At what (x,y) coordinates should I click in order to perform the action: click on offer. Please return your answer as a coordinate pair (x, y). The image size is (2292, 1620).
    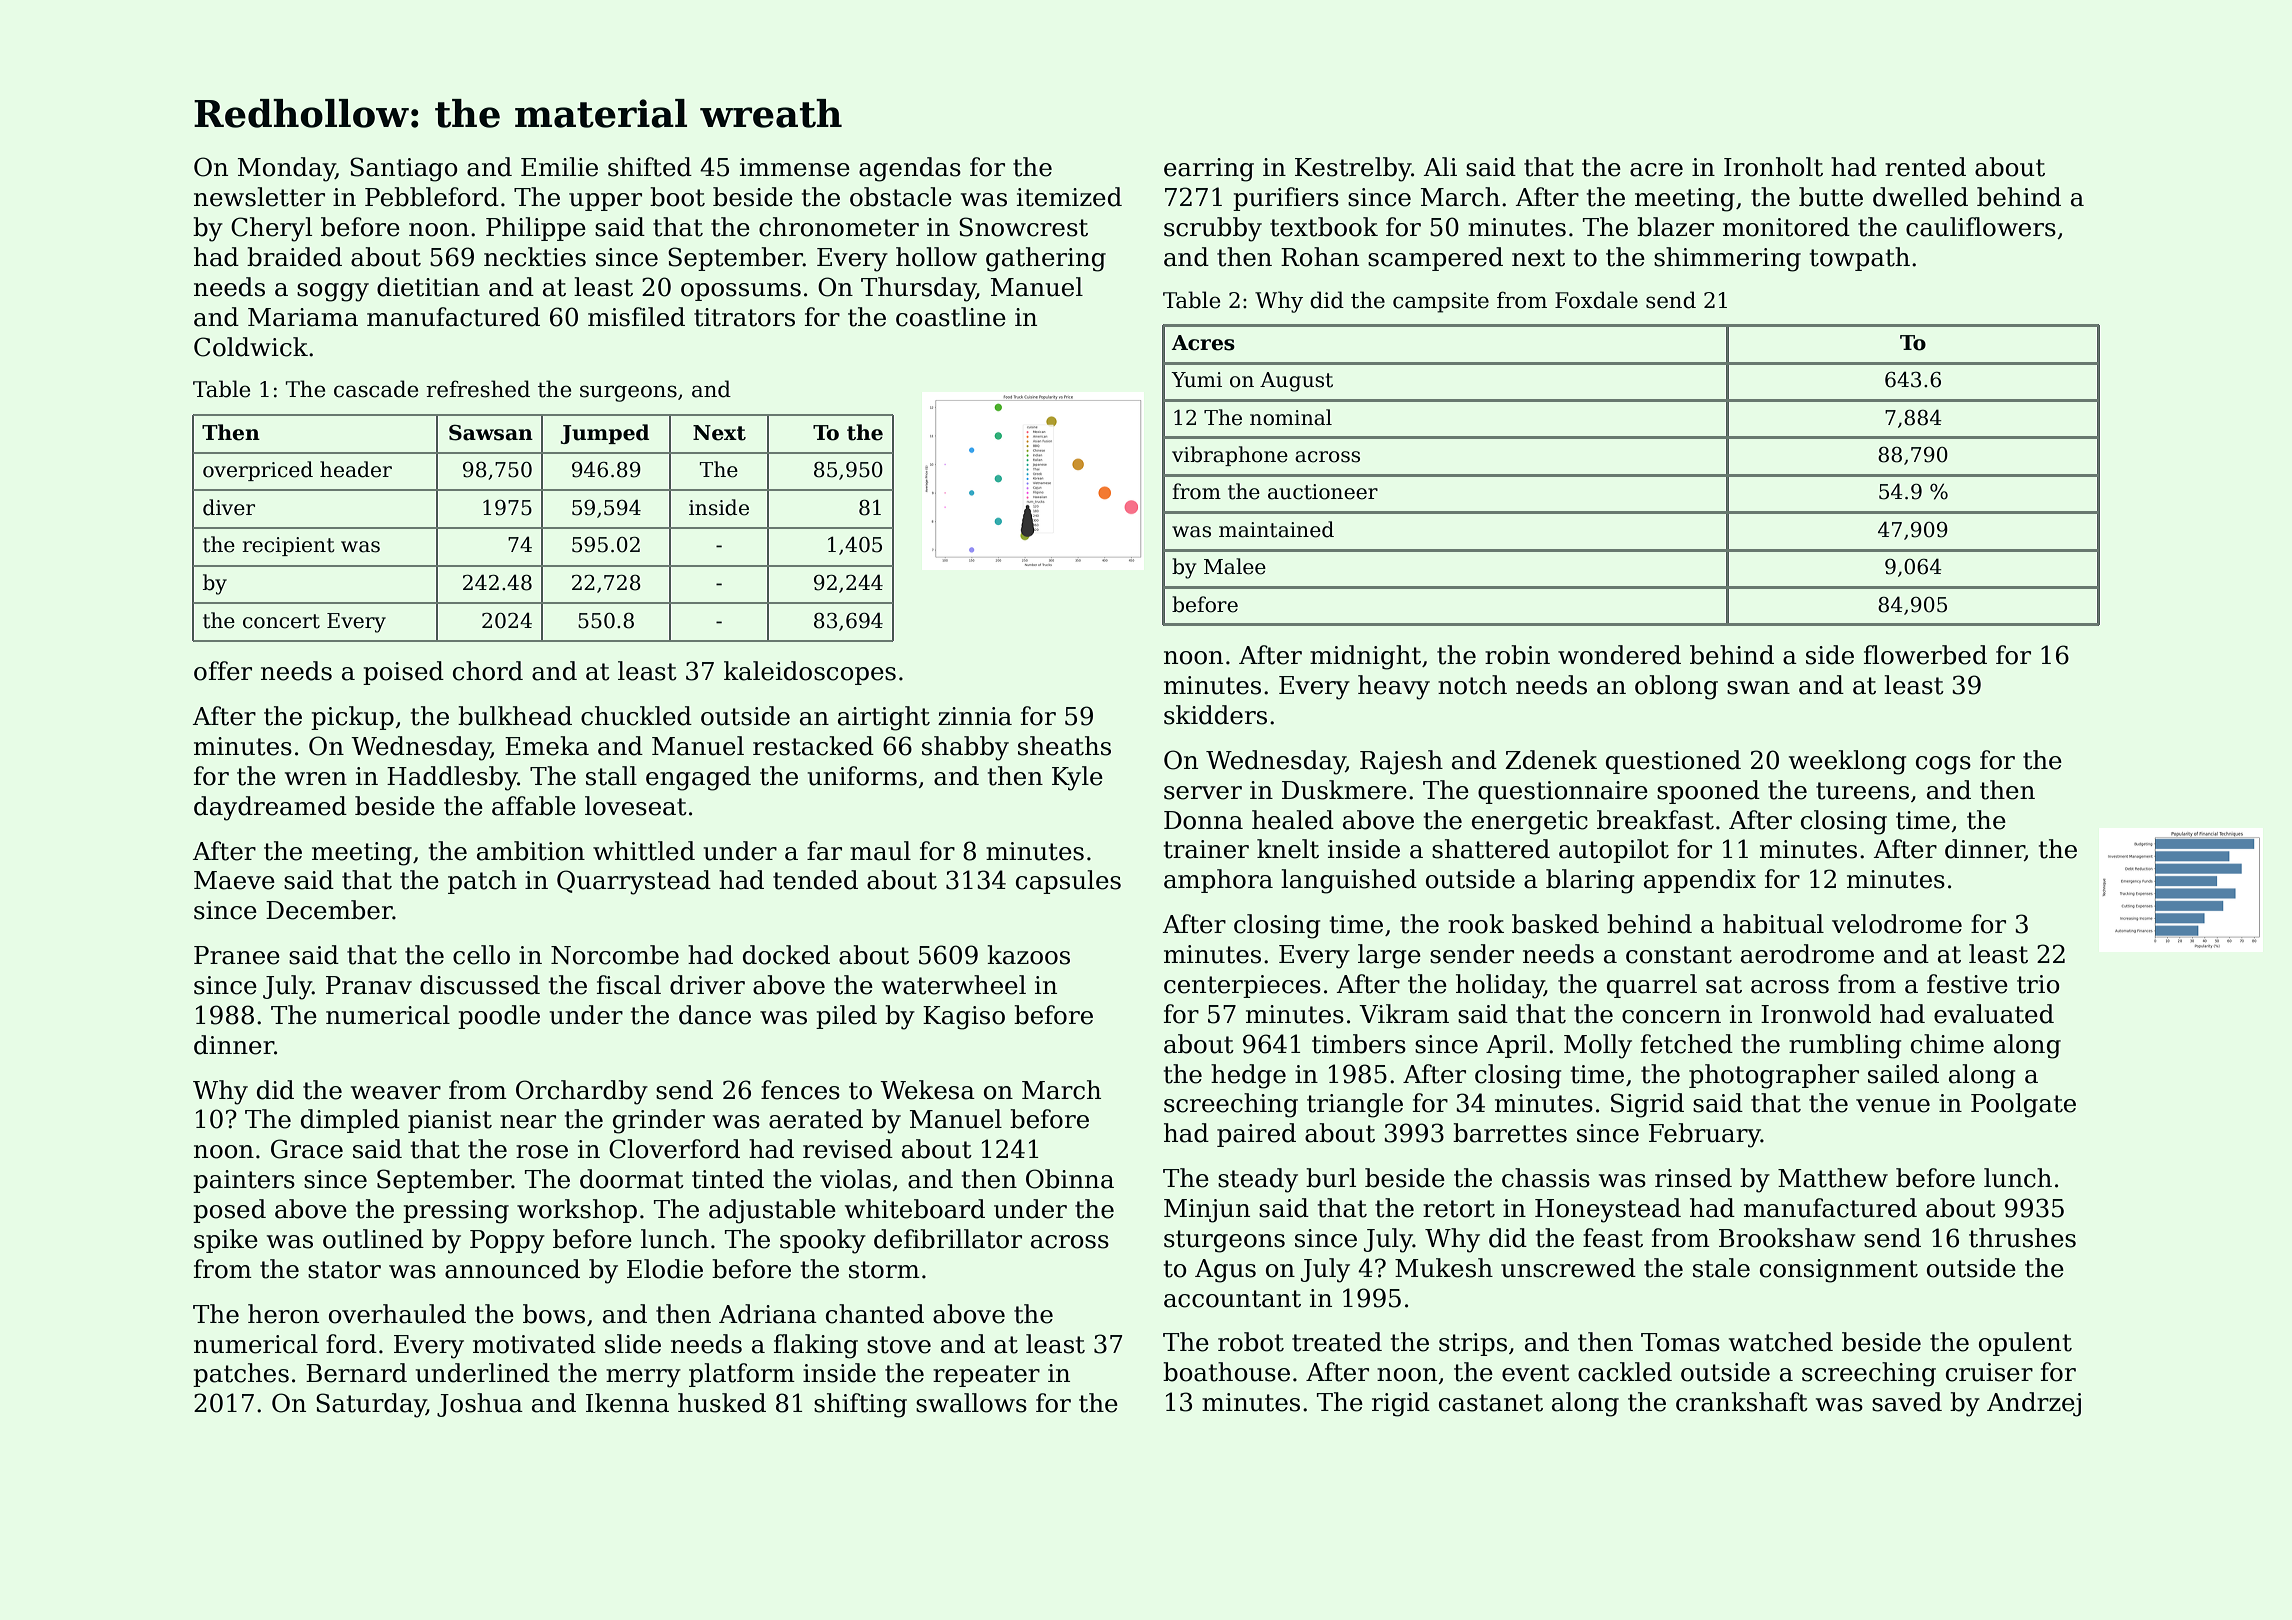
    Looking at the image, I should click on (223, 671).
